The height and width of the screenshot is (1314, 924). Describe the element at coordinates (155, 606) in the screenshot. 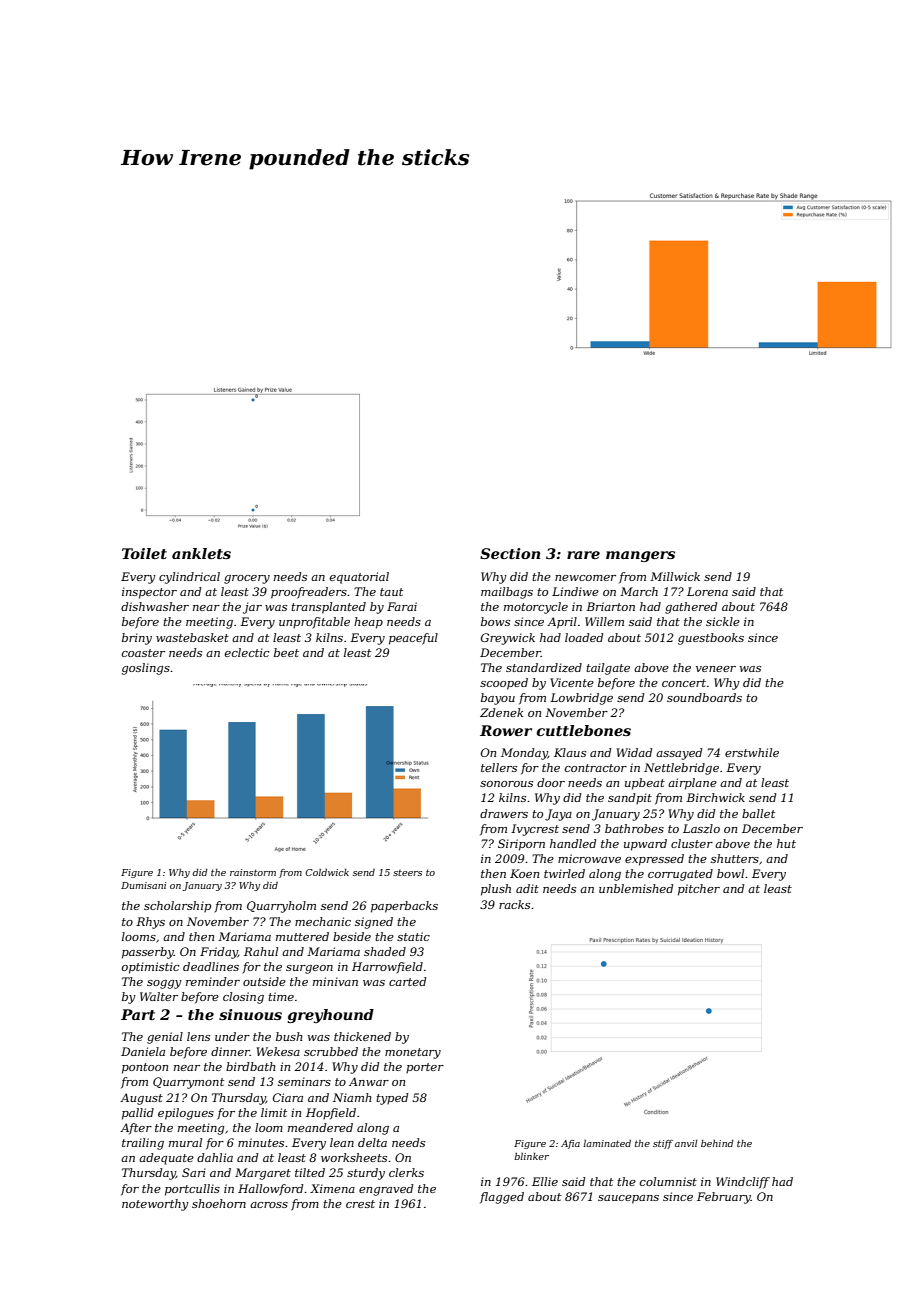

I see `dishwasher` at that location.
